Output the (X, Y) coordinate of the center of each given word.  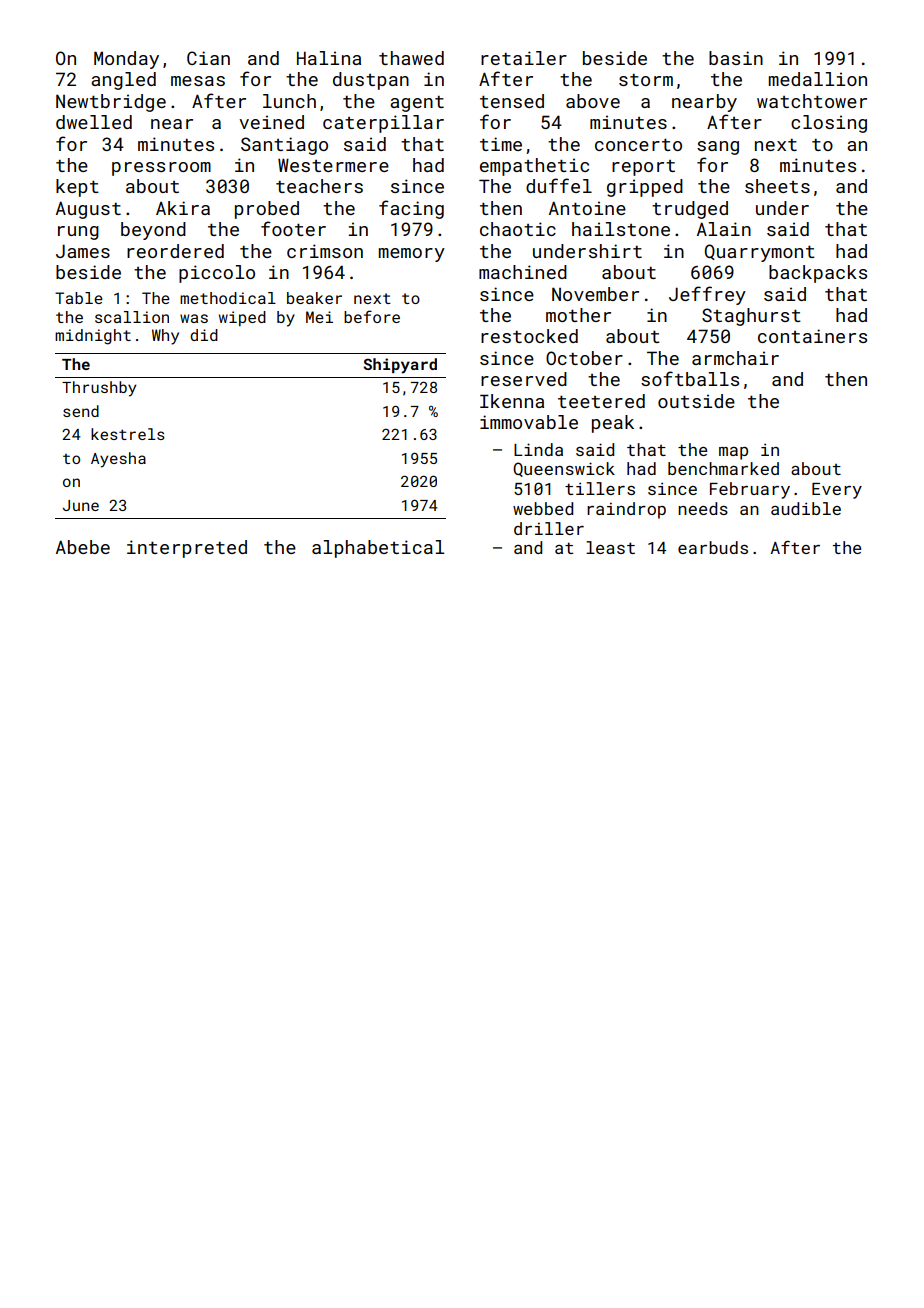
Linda (538, 449)
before (372, 316)
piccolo (217, 274)
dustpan (371, 81)
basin (736, 58)
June (81, 505)
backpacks (818, 274)
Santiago (284, 146)
